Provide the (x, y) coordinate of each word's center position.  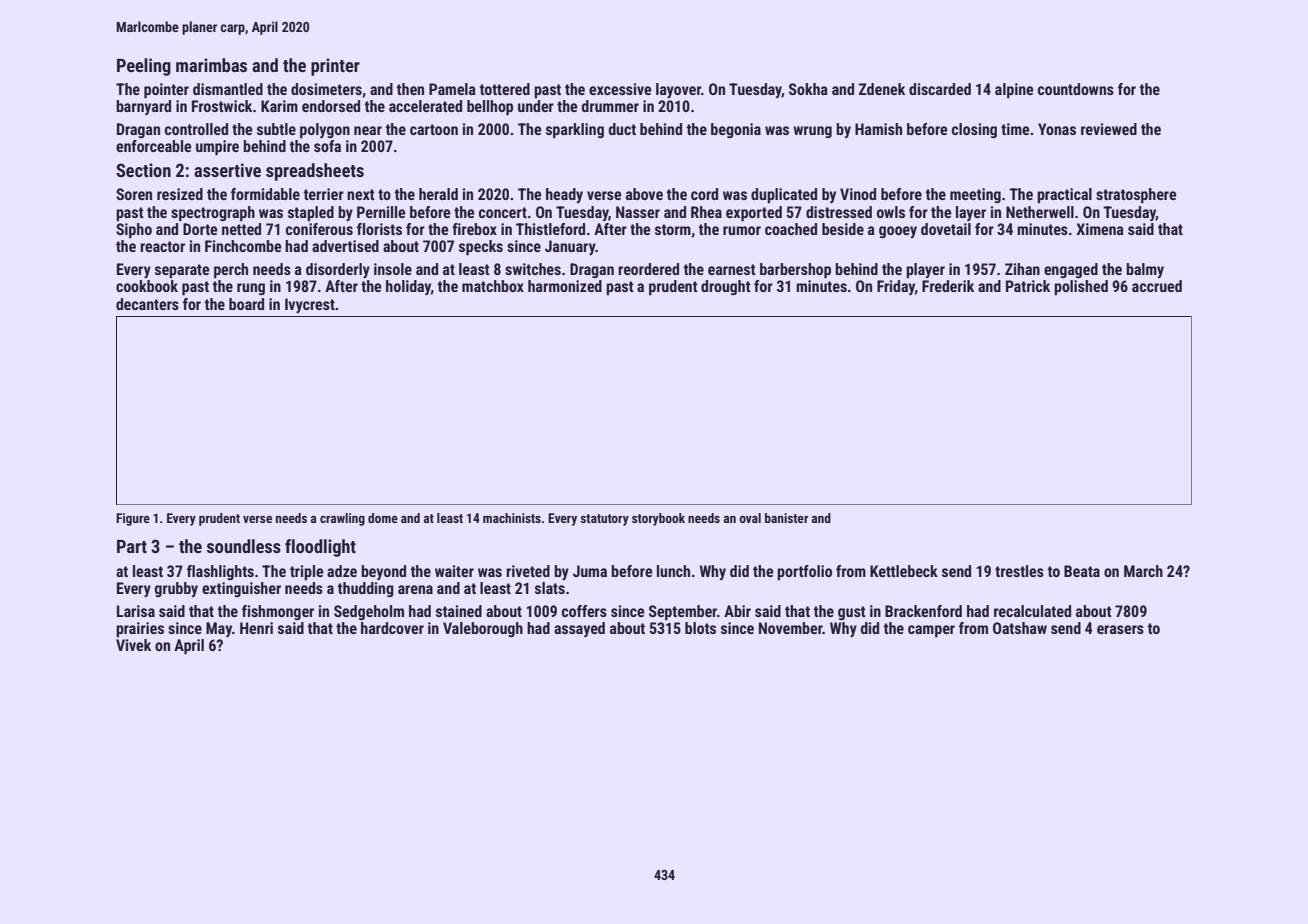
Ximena (1100, 229)
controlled (196, 129)
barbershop (795, 271)
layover (678, 90)
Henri (256, 628)
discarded (940, 89)
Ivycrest (310, 305)
